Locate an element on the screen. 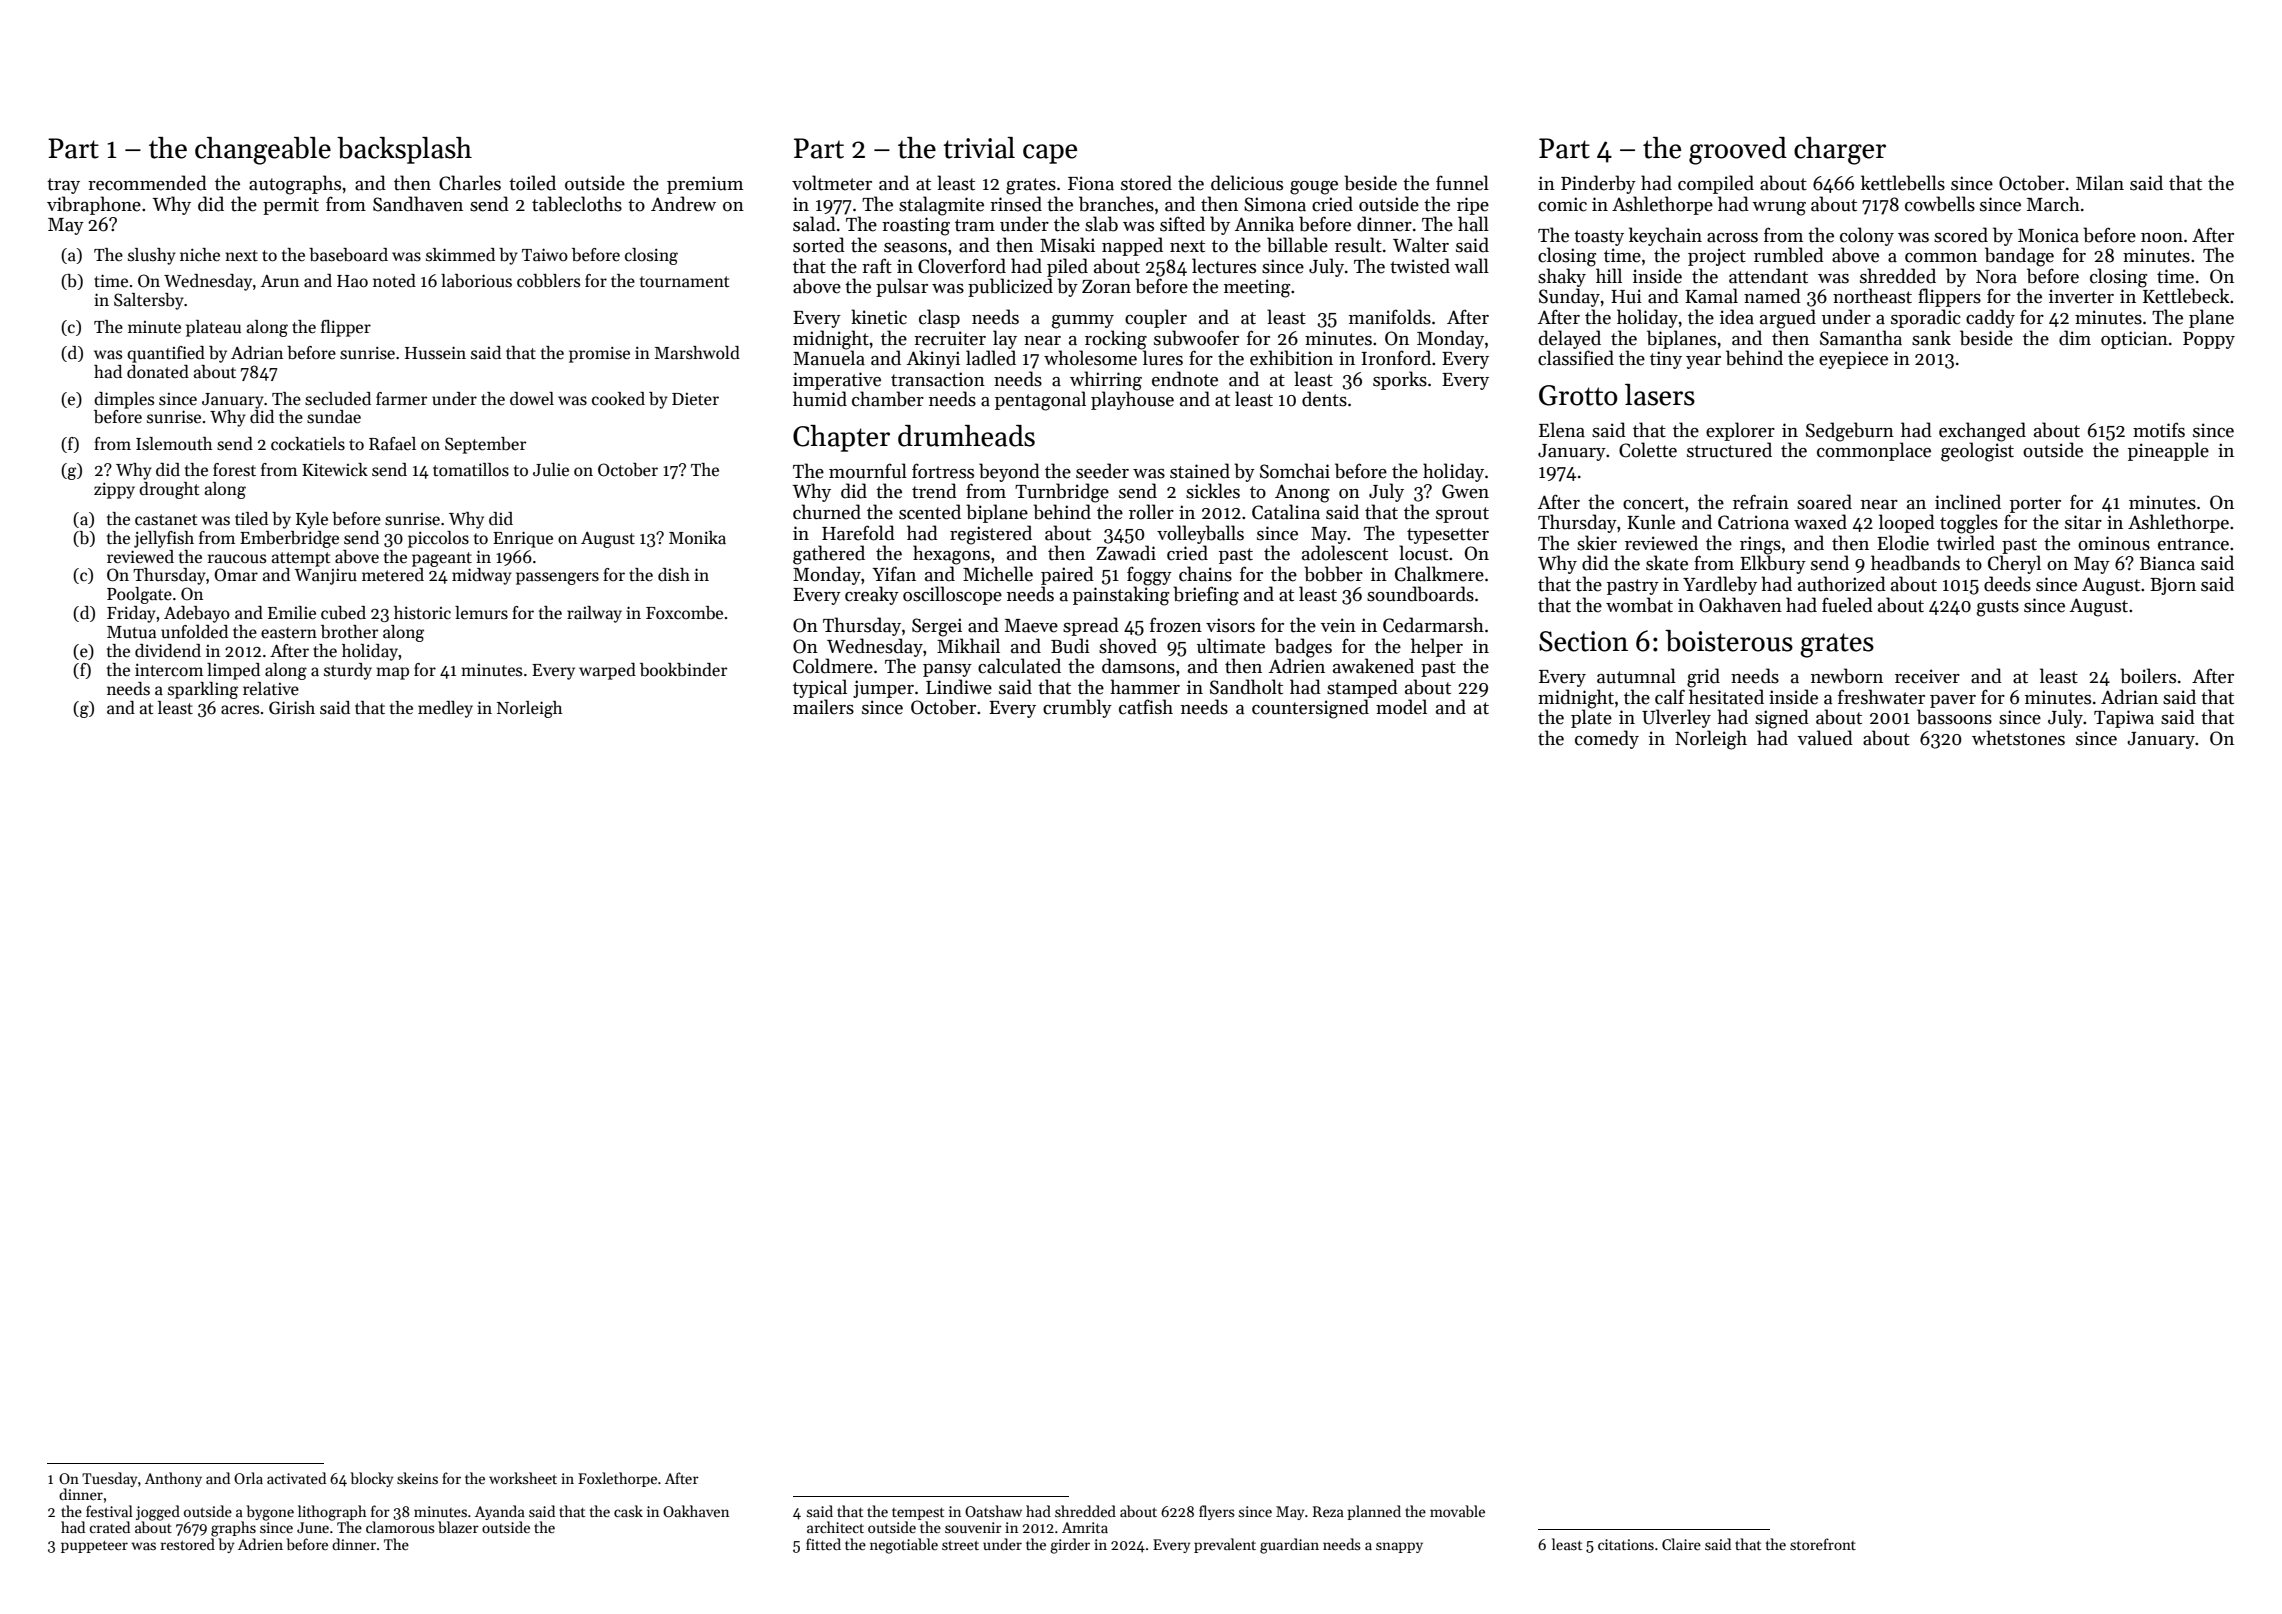 The image size is (2282, 1614). worksheet is located at coordinates (523, 1478).
